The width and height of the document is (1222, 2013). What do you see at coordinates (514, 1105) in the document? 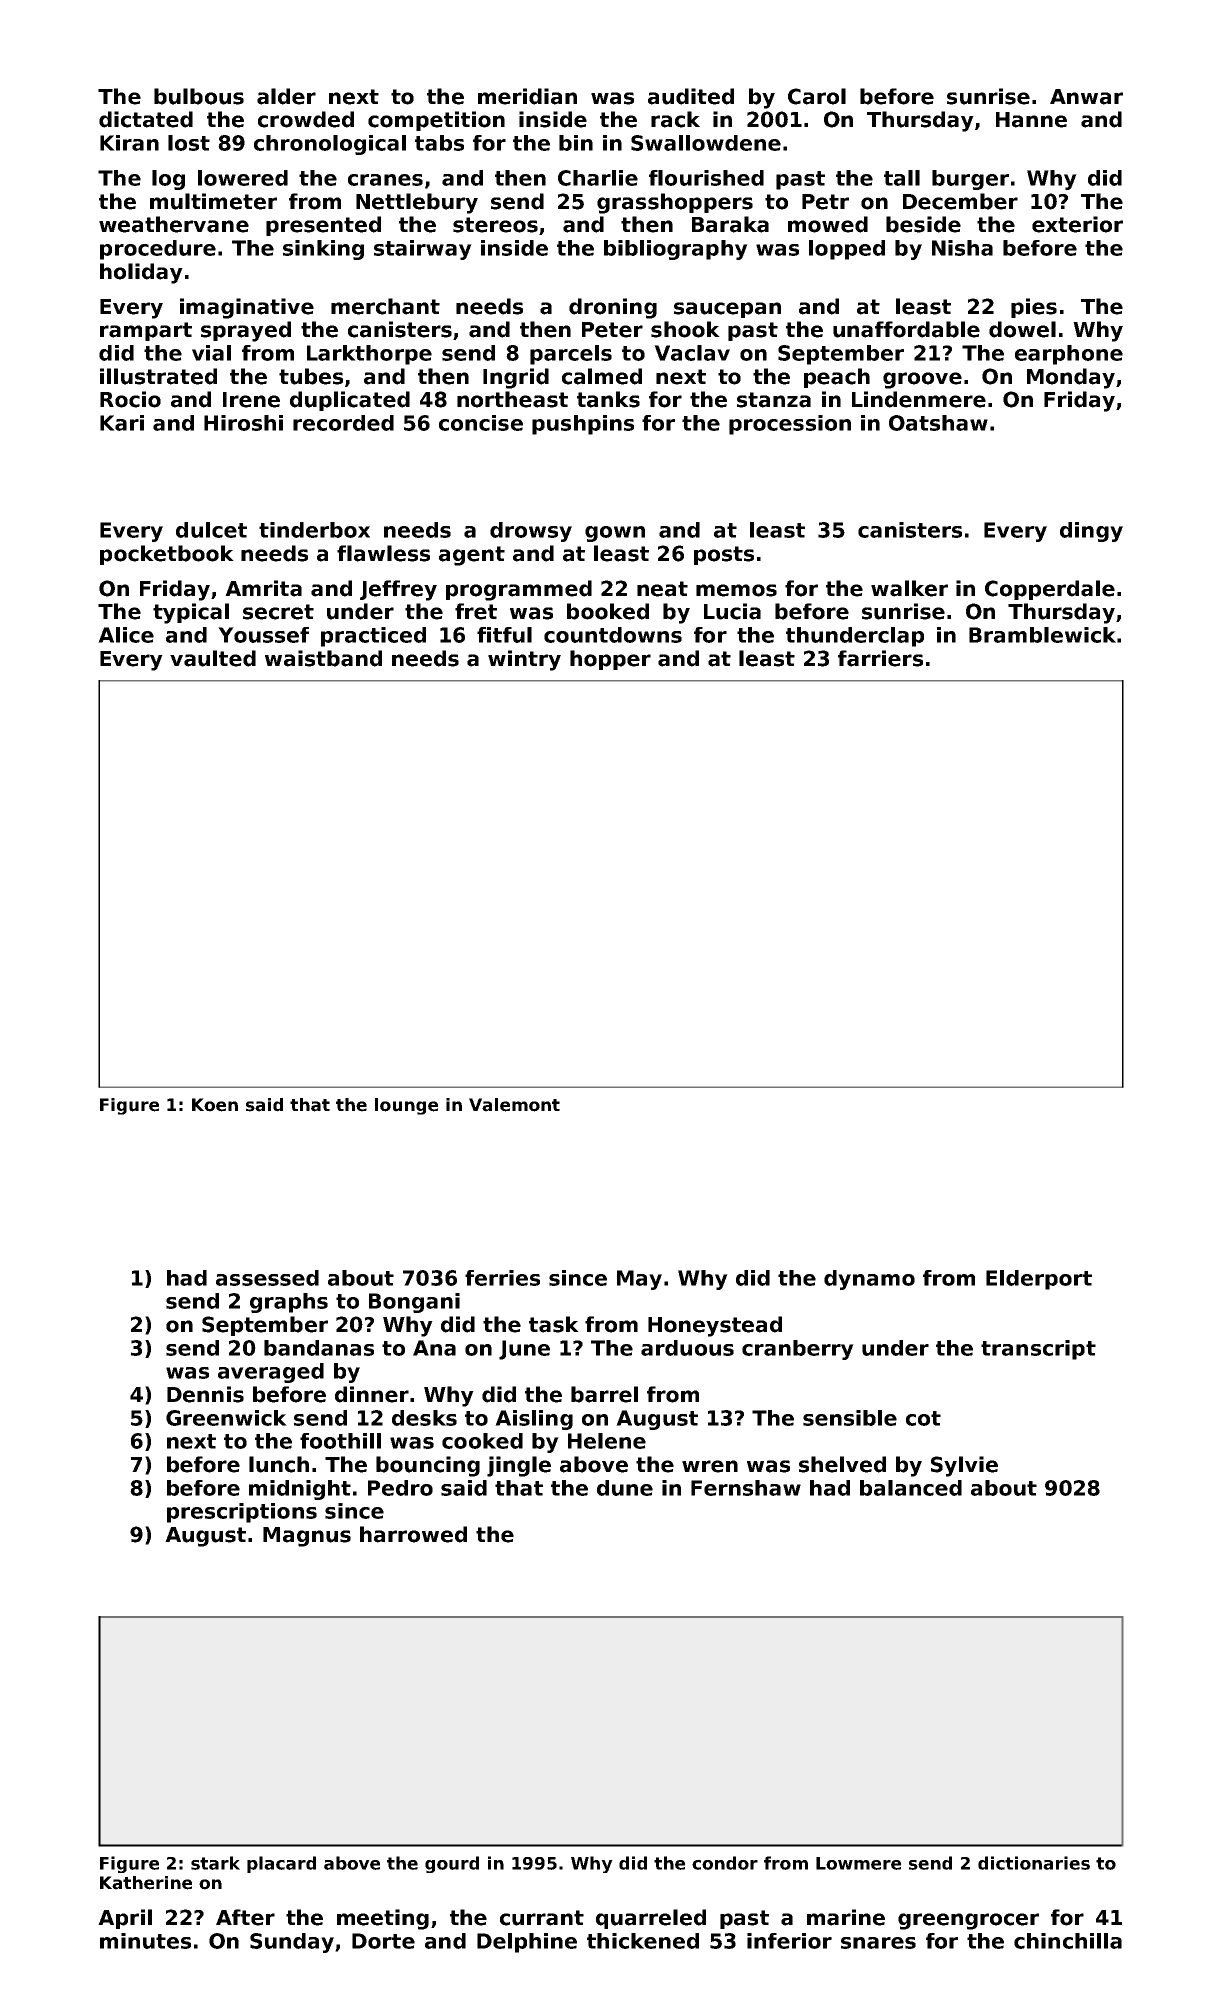
I see `Valemont` at bounding box center [514, 1105].
